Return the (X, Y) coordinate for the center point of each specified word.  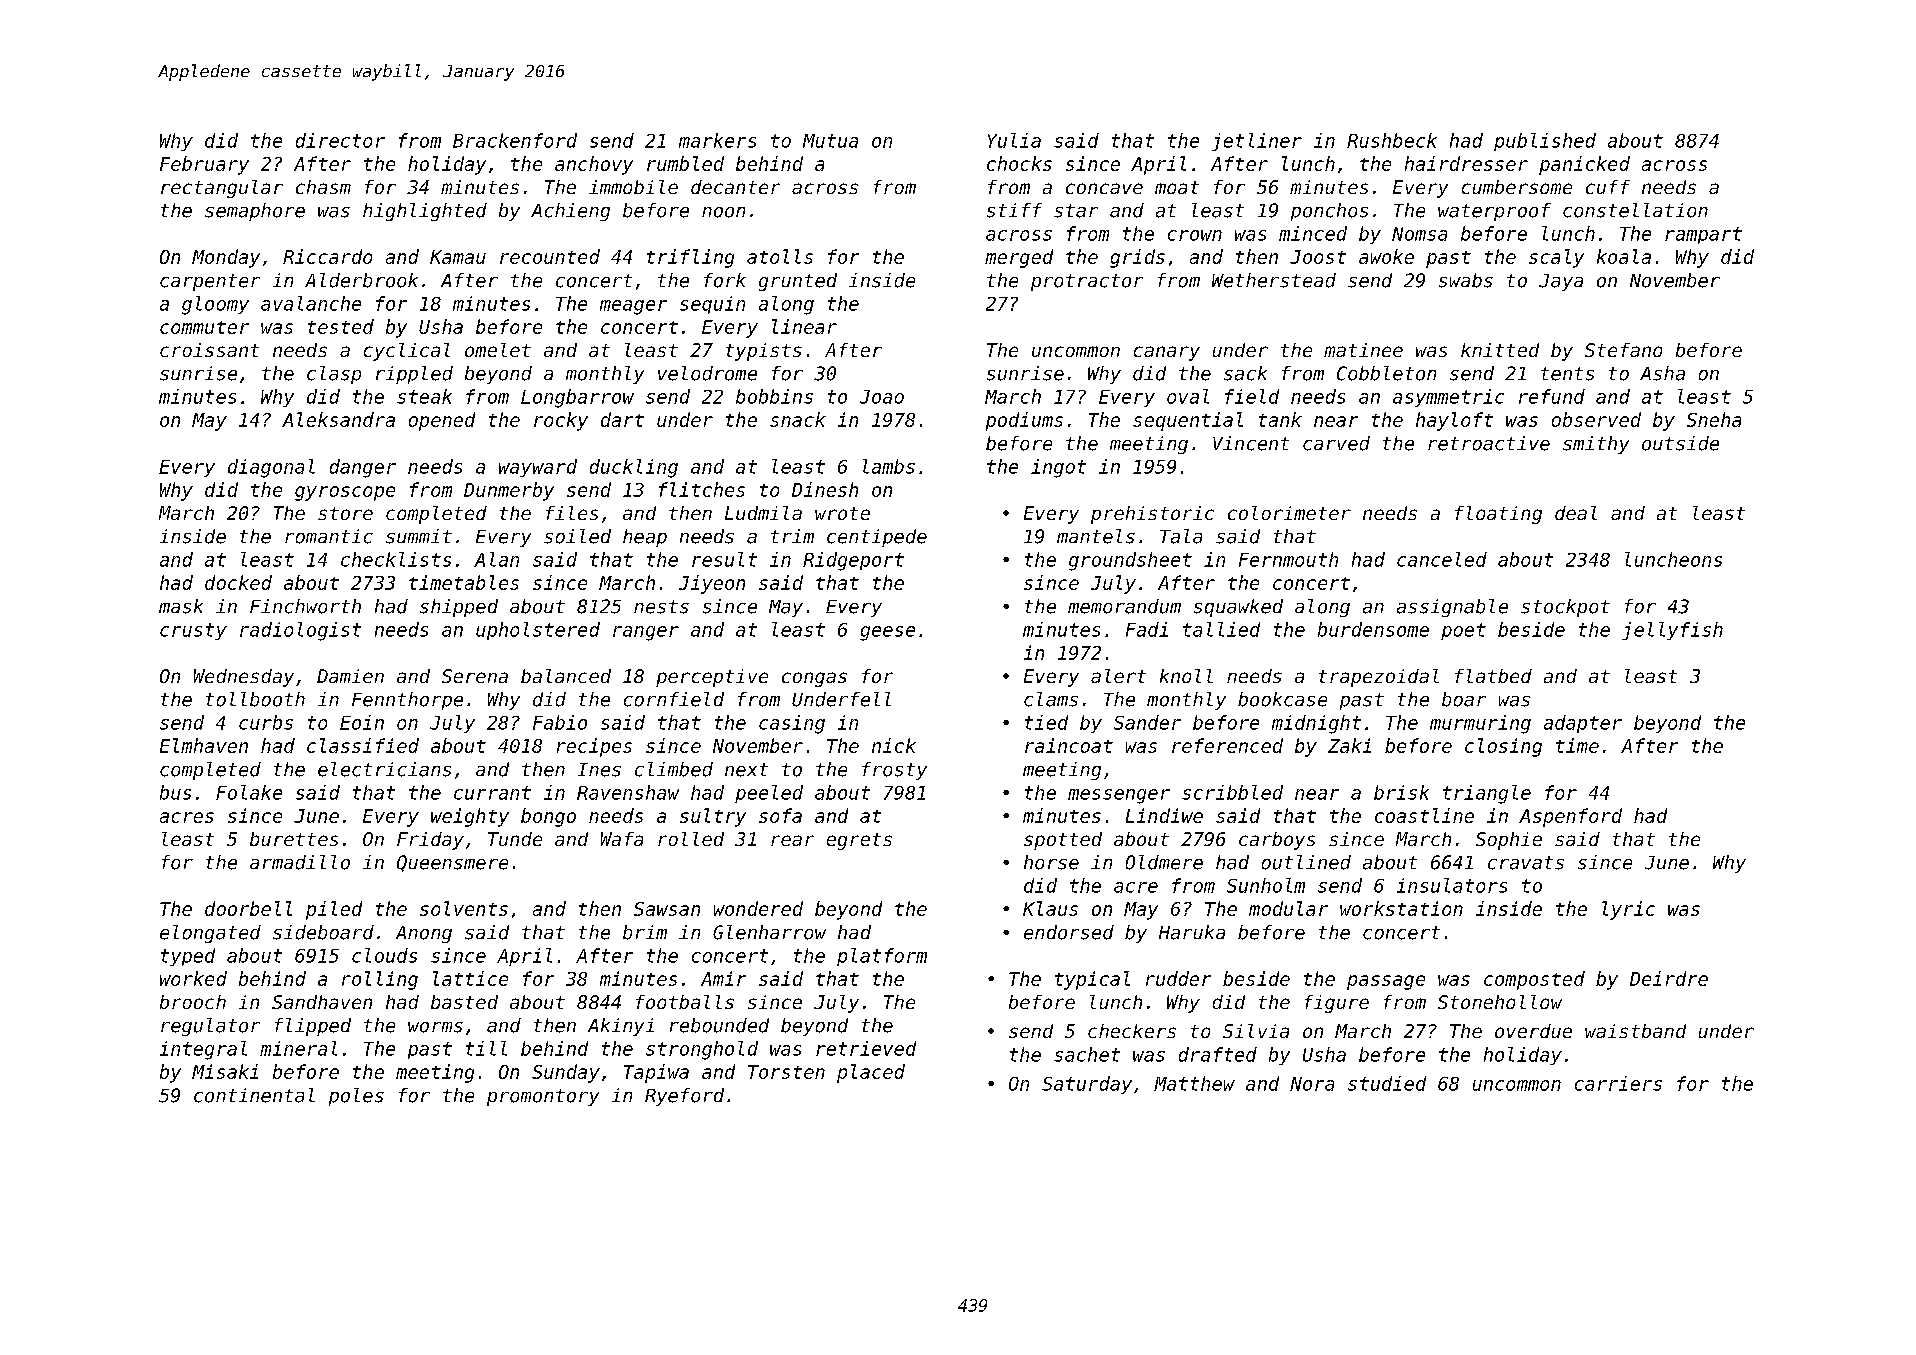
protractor (1087, 282)
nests (661, 607)
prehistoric (1152, 515)
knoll (1186, 676)
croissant (209, 350)
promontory (543, 1097)
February (204, 165)
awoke (1386, 256)
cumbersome (1517, 187)
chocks (1019, 163)
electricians (384, 769)
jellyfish (1672, 631)
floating (1498, 515)
